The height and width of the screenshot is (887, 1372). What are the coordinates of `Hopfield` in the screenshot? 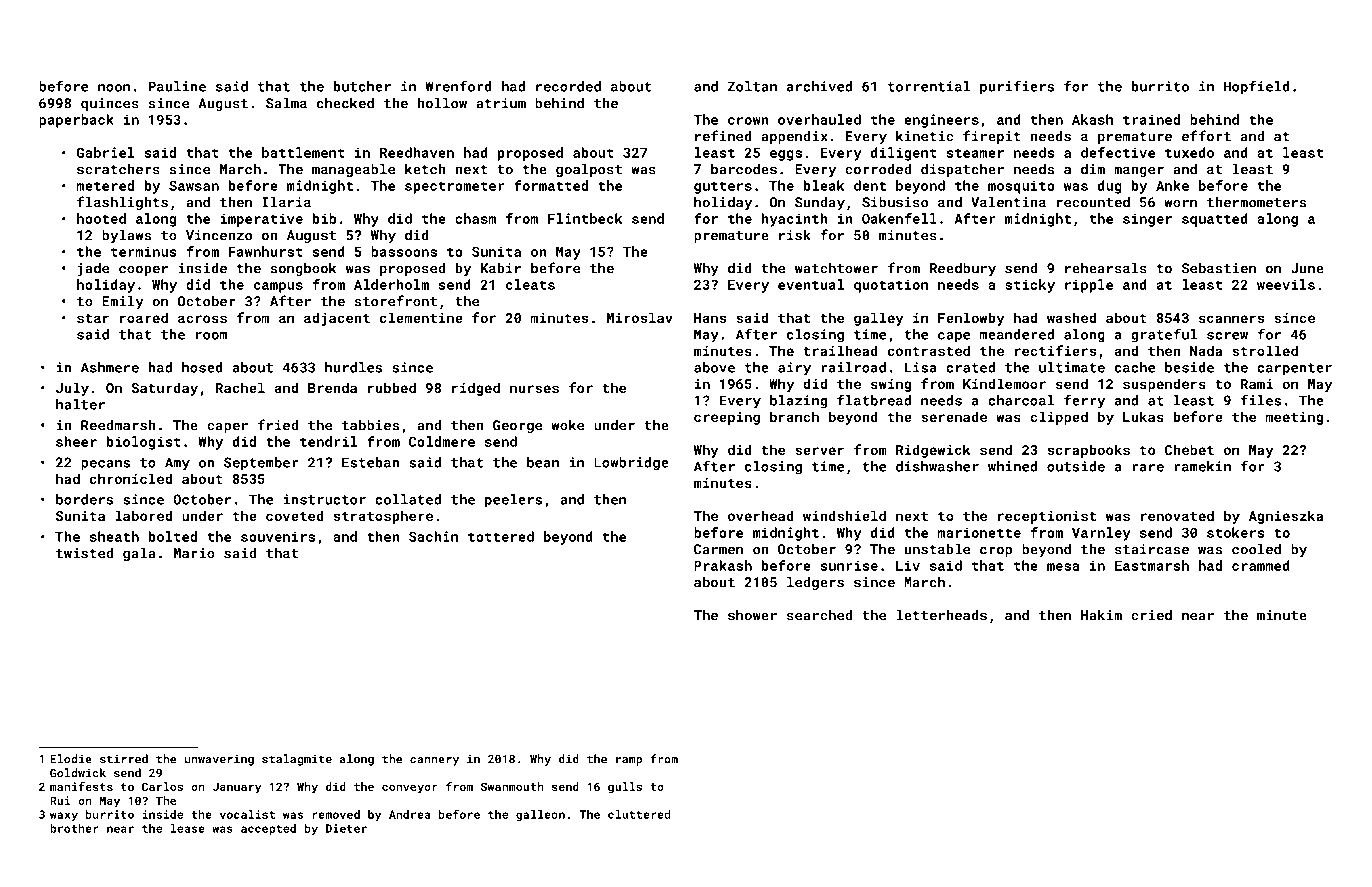 It's located at (1257, 87).
